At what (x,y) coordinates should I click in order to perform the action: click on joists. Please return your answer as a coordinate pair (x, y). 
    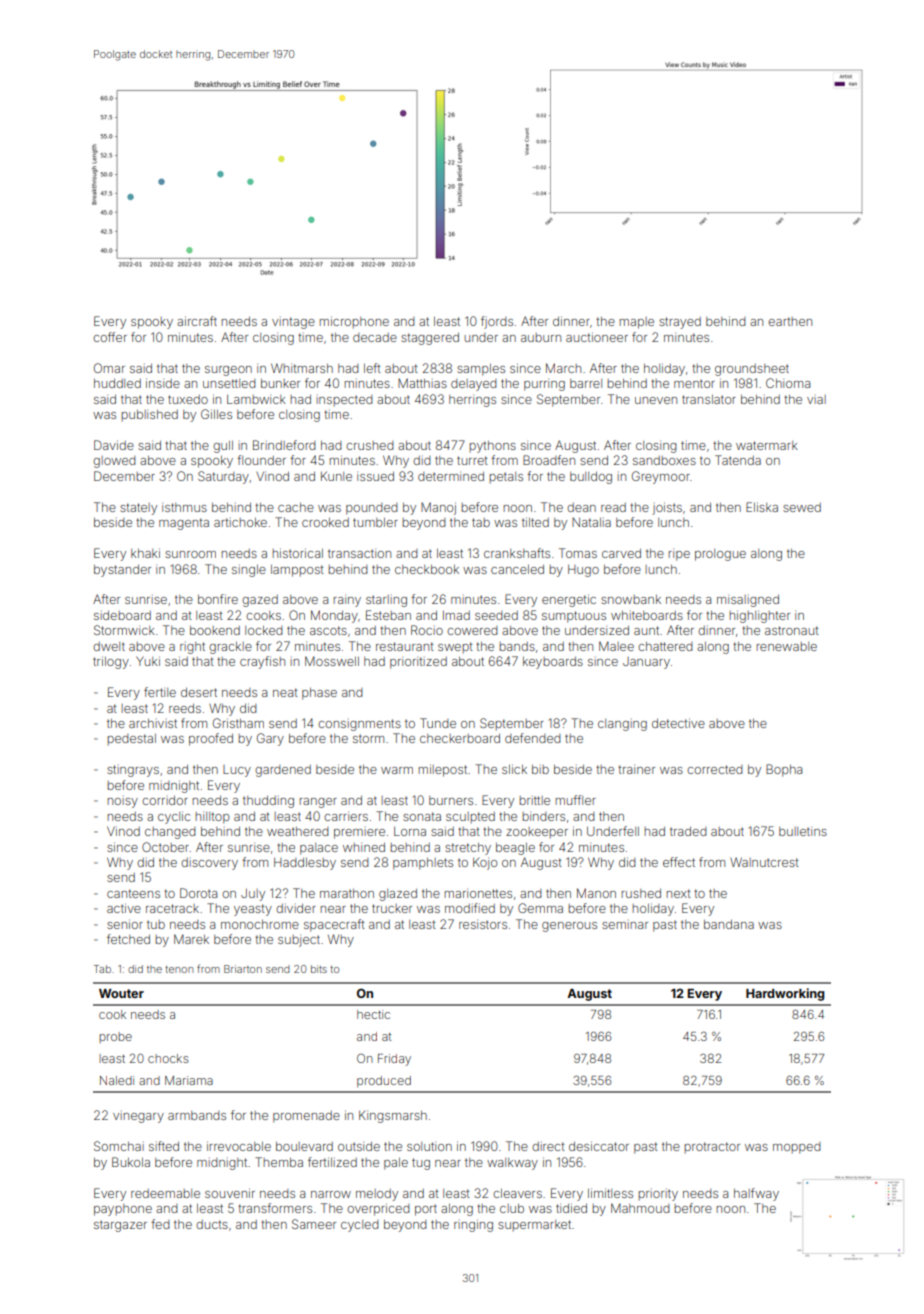
    Looking at the image, I should click on (667, 508).
